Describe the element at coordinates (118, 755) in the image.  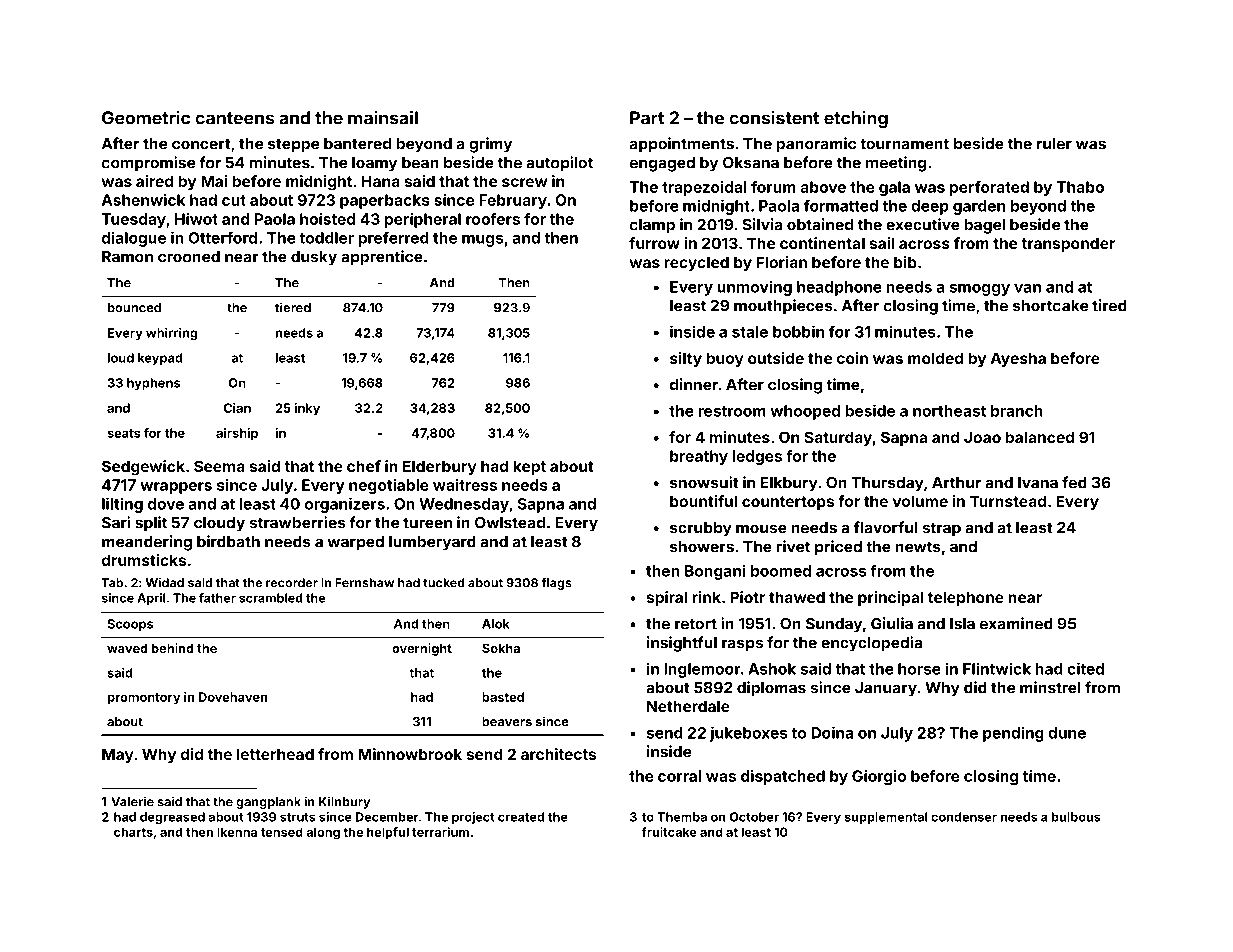
I see `May` at that location.
